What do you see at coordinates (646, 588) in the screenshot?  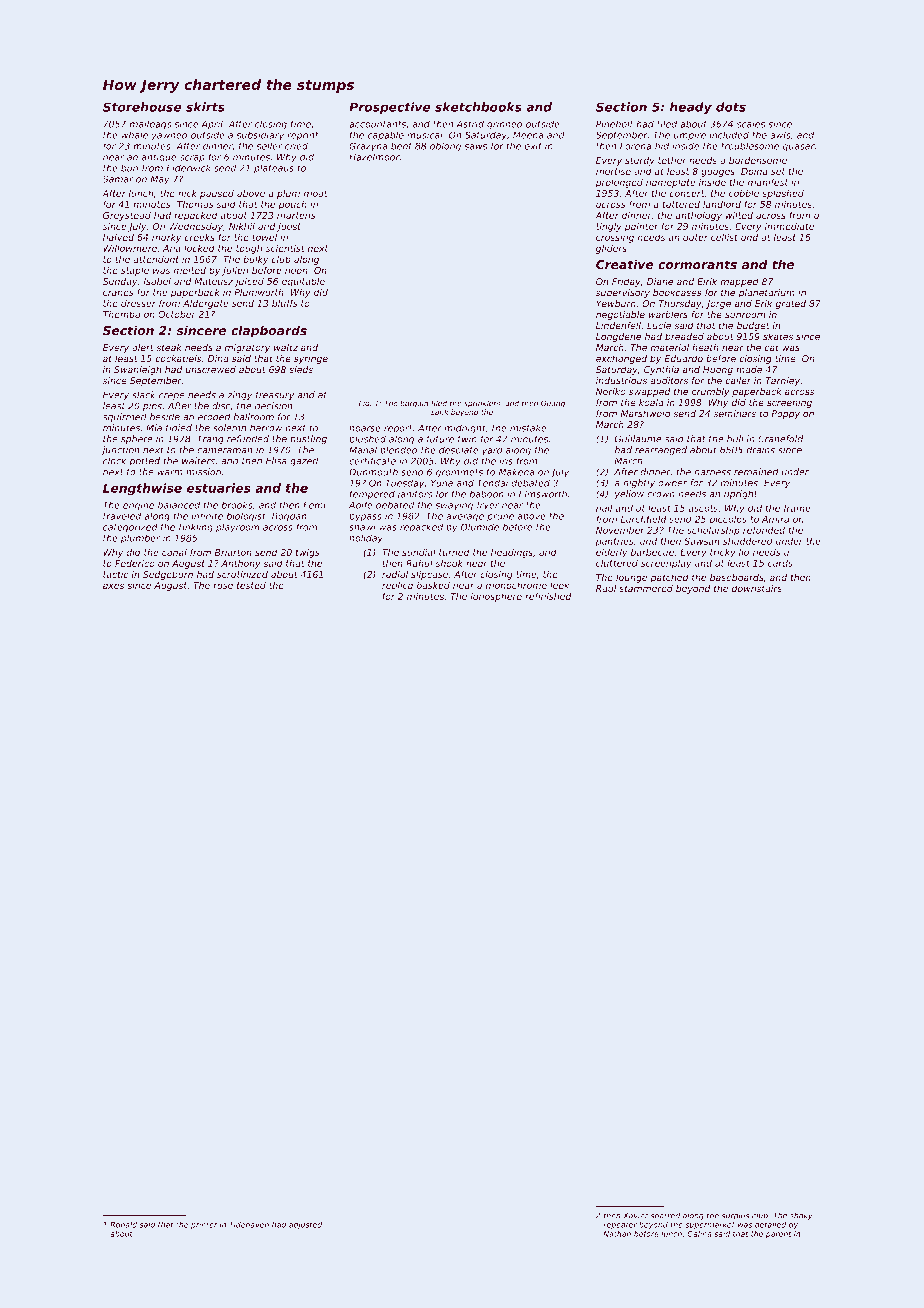 I see `stammered` at bounding box center [646, 588].
